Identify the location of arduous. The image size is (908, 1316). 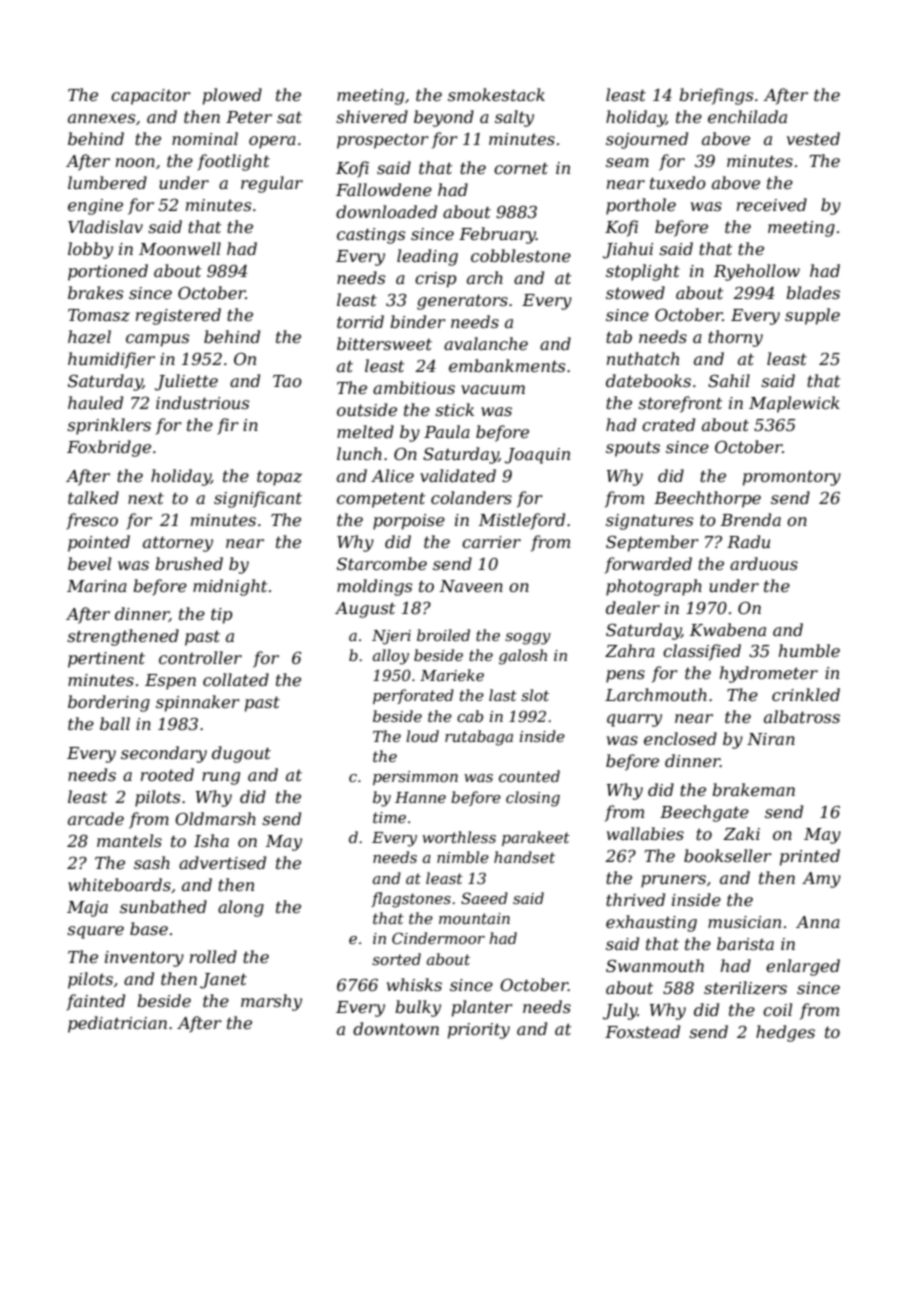
(764, 563).
